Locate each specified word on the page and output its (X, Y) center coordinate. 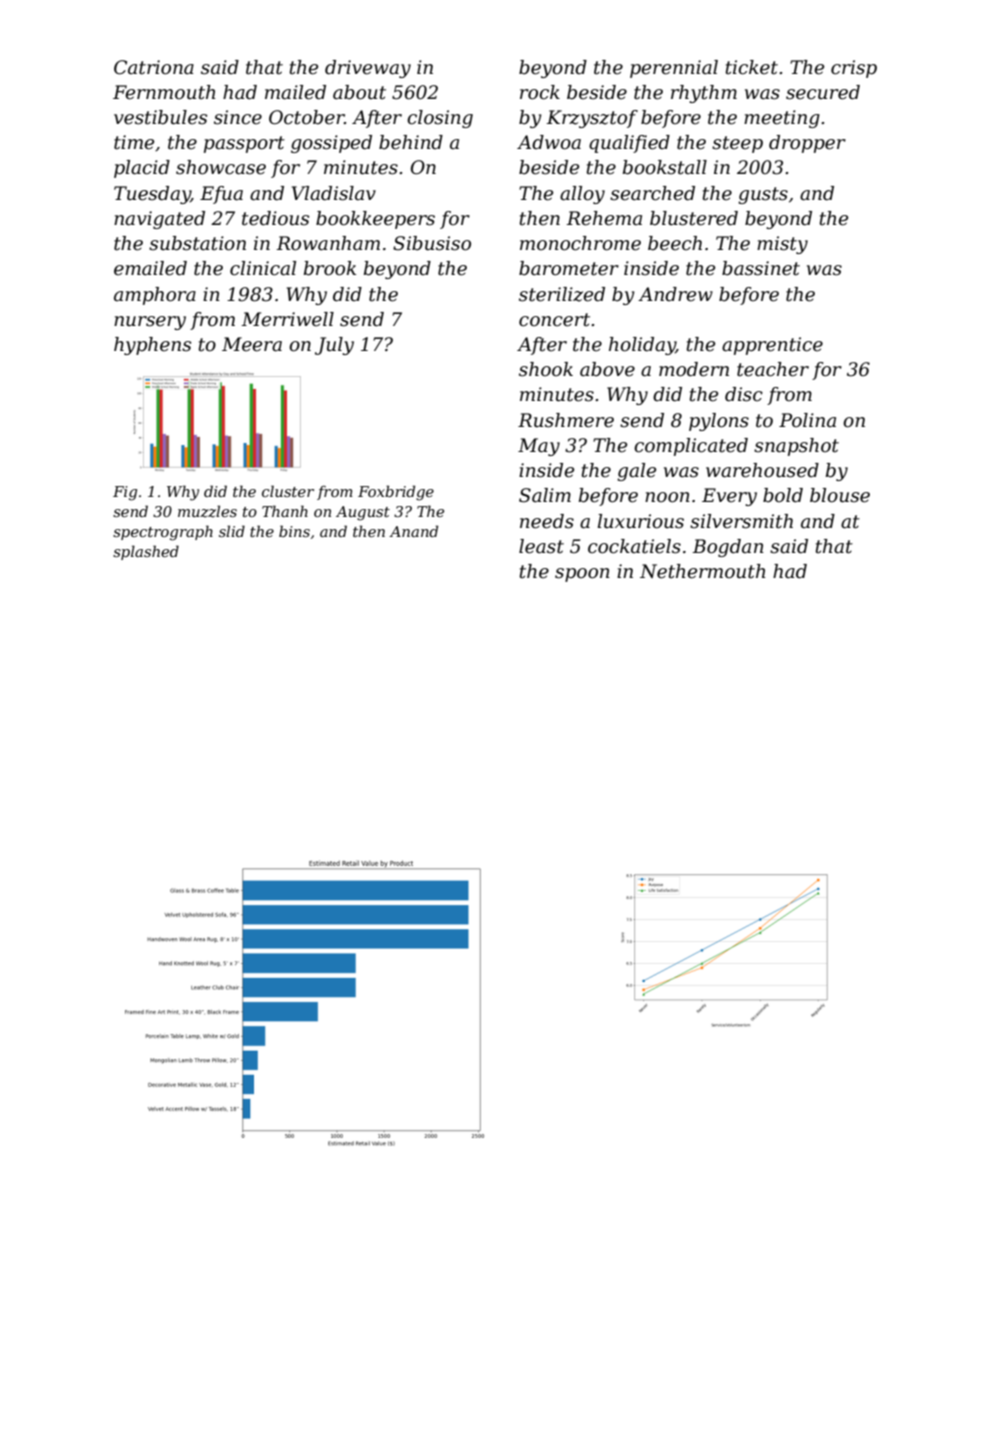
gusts (763, 195)
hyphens (152, 346)
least (541, 546)
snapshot (796, 447)
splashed (146, 552)
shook (546, 369)
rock (540, 92)
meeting (782, 119)
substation (197, 243)
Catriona (154, 67)
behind (411, 142)
